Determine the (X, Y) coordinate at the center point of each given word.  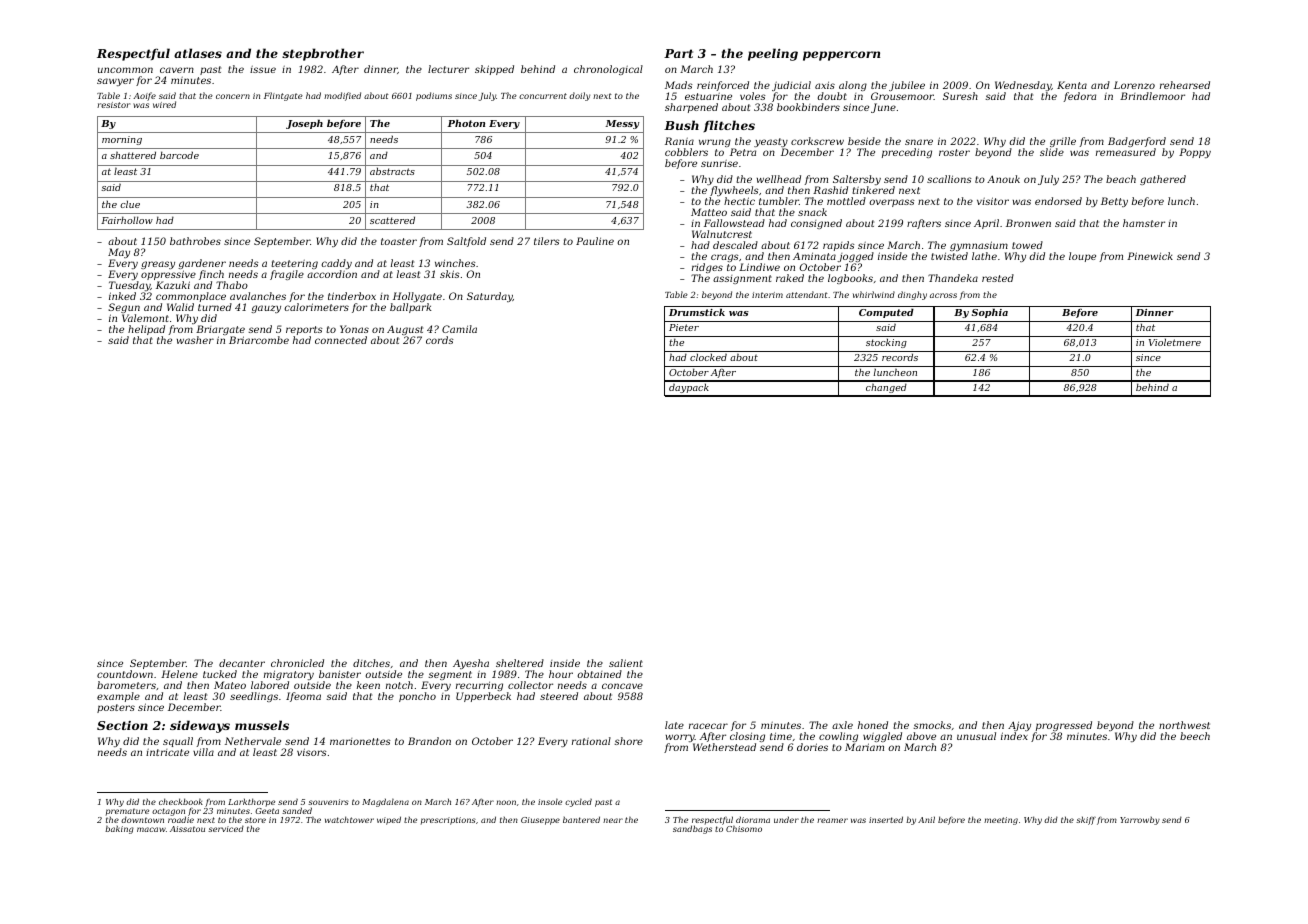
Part (678, 53)
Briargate (220, 330)
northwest (1184, 725)
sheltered (520, 663)
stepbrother (323, 54)
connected (341, 340)
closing (747, 737)
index (1014, 736)
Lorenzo (1134, 85)
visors (312, 752)
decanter (242, 663)
